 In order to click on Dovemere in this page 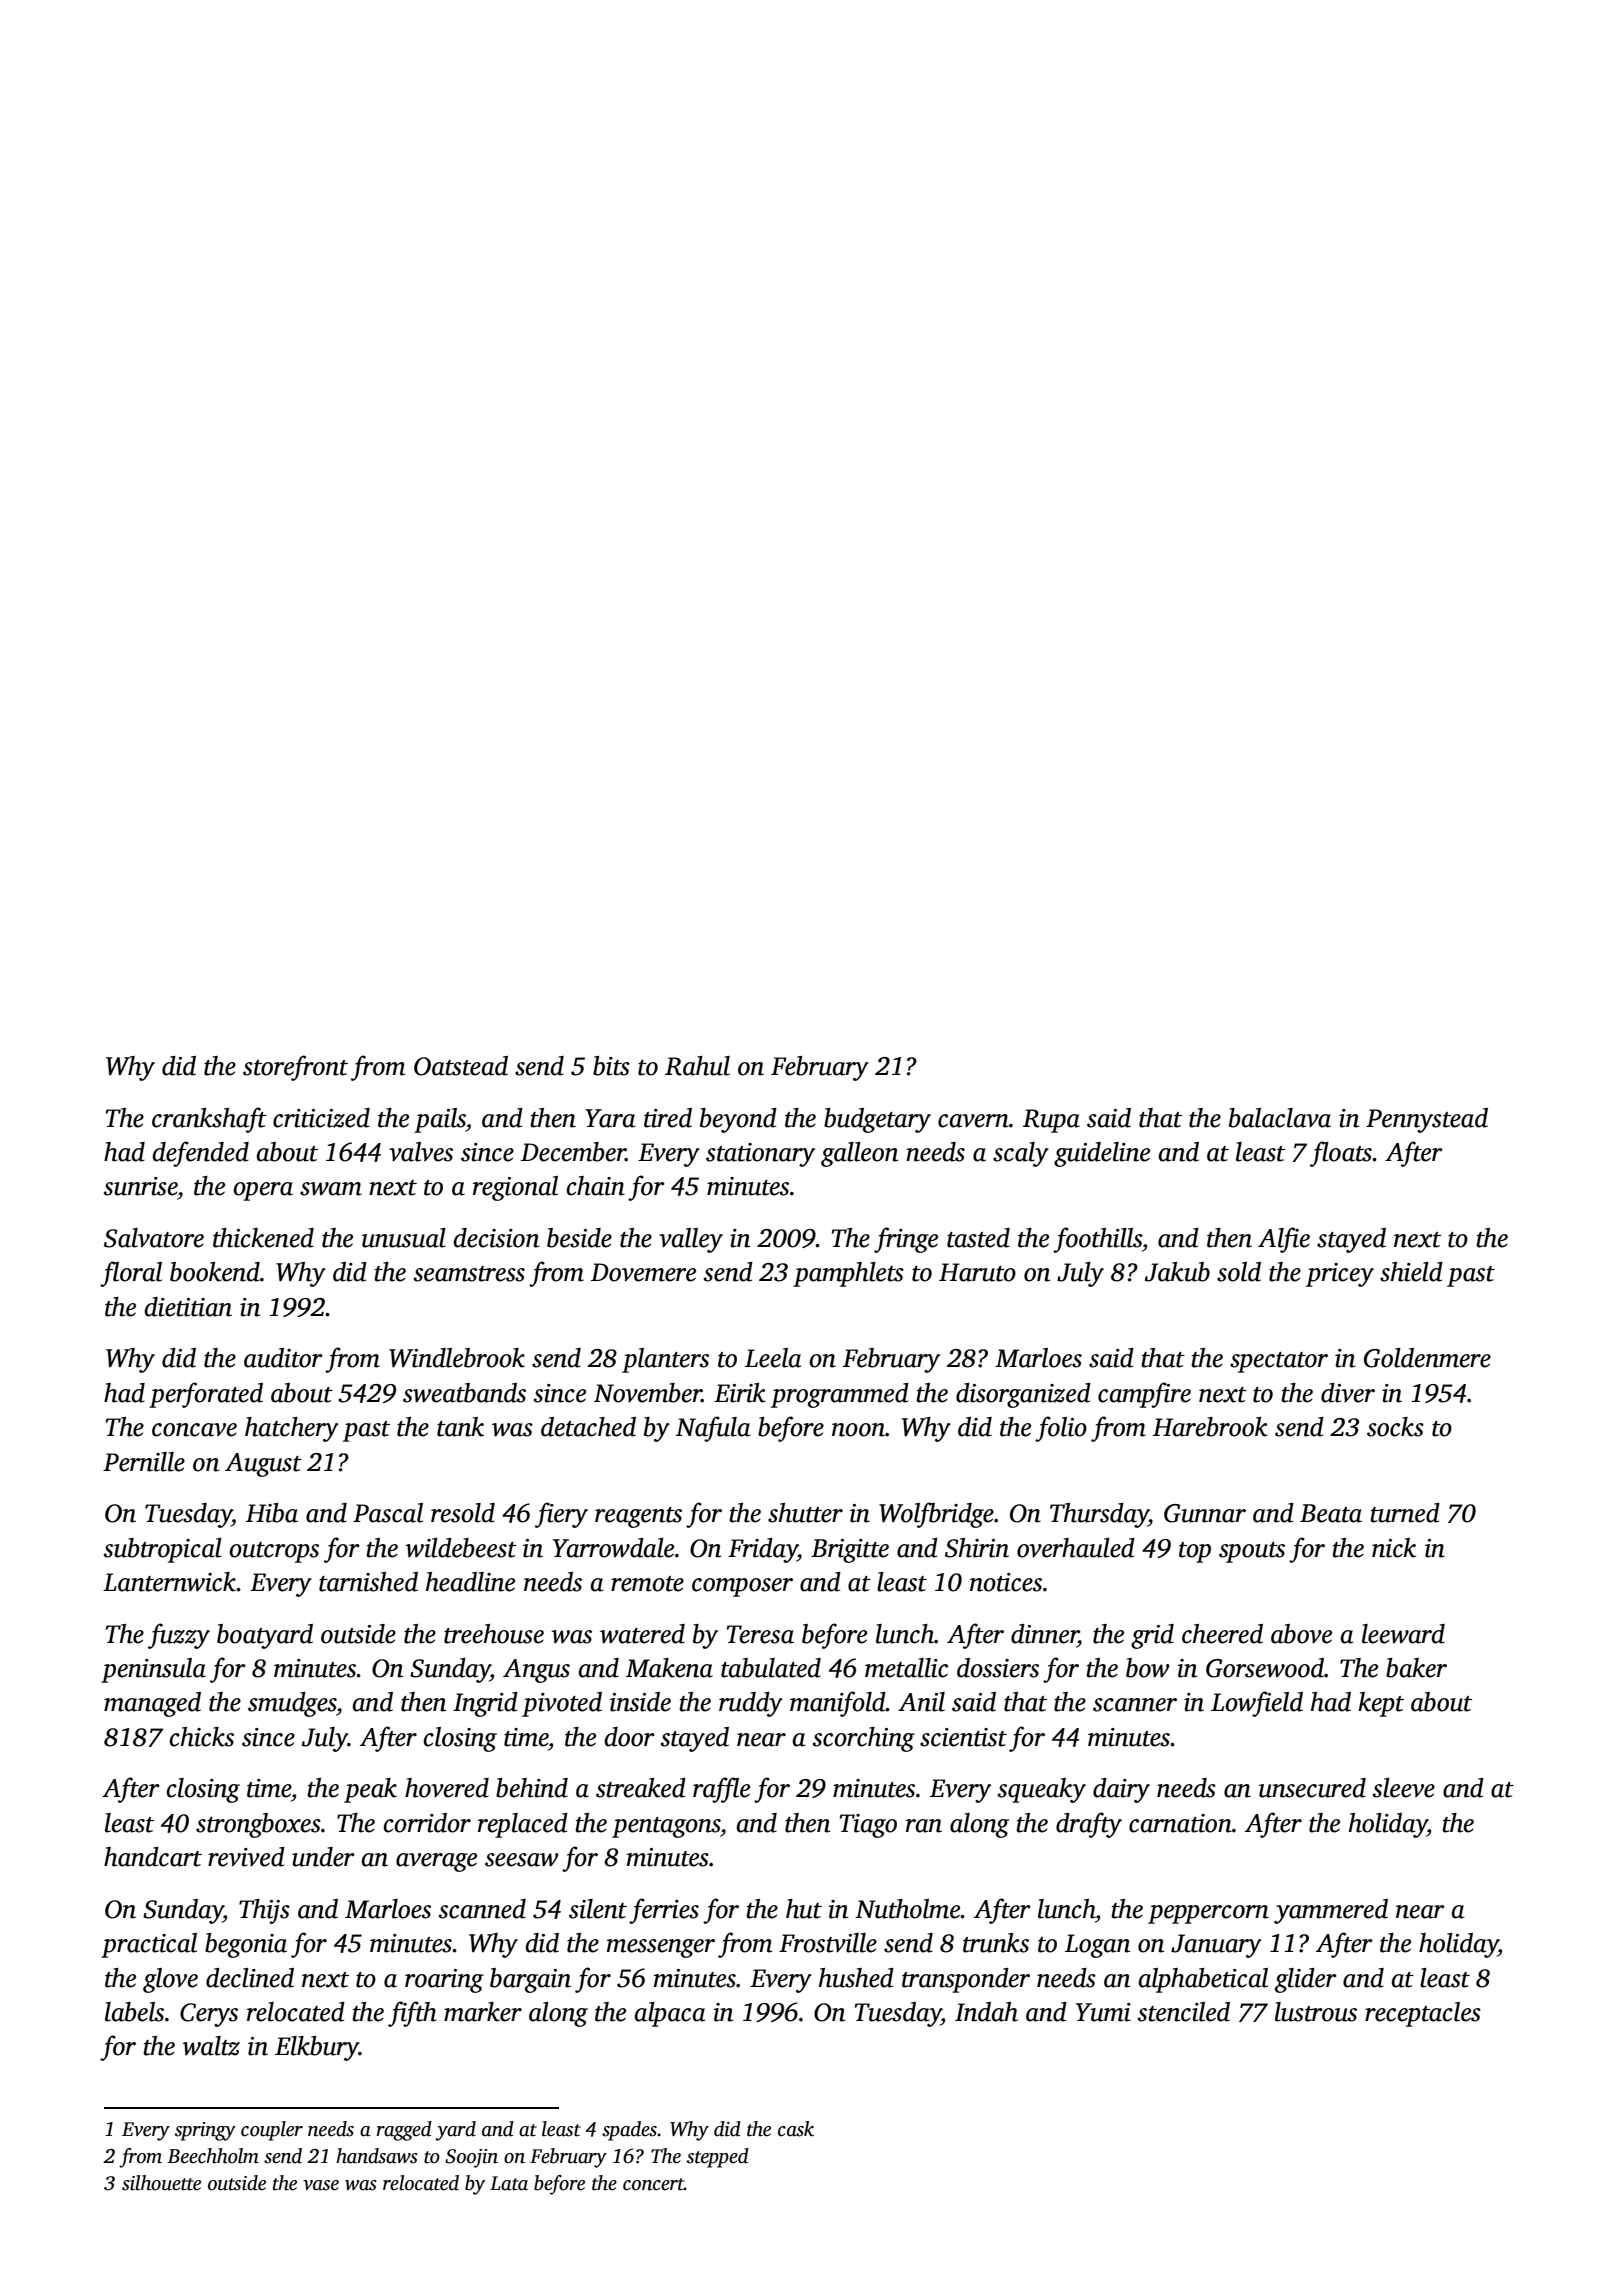, I will do `click(643, 1272)`.
